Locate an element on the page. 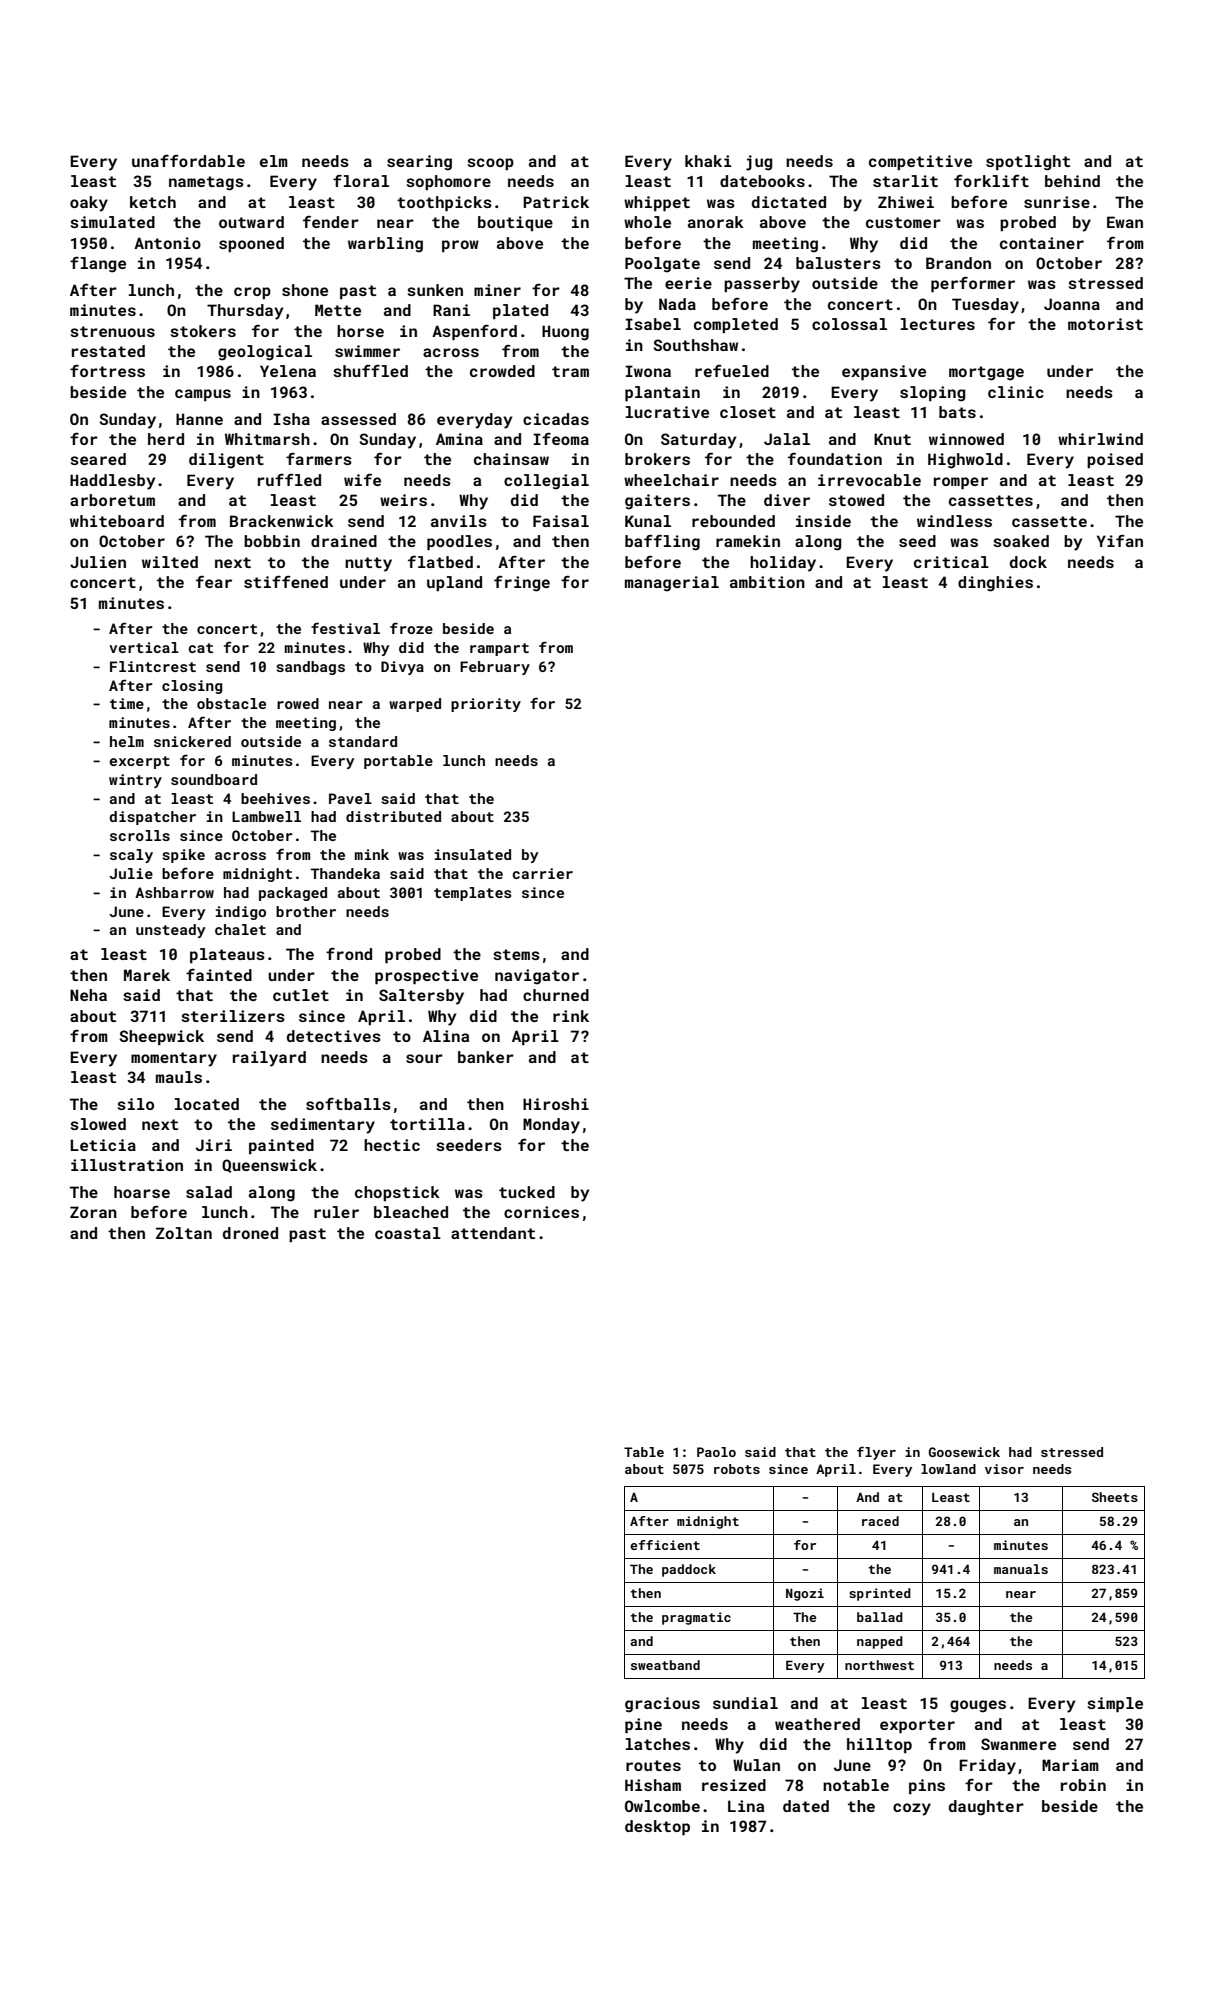 Image resolution: width=1214 pixels, height=1999 pixels. droned is located at coordinates (250, 1233).
